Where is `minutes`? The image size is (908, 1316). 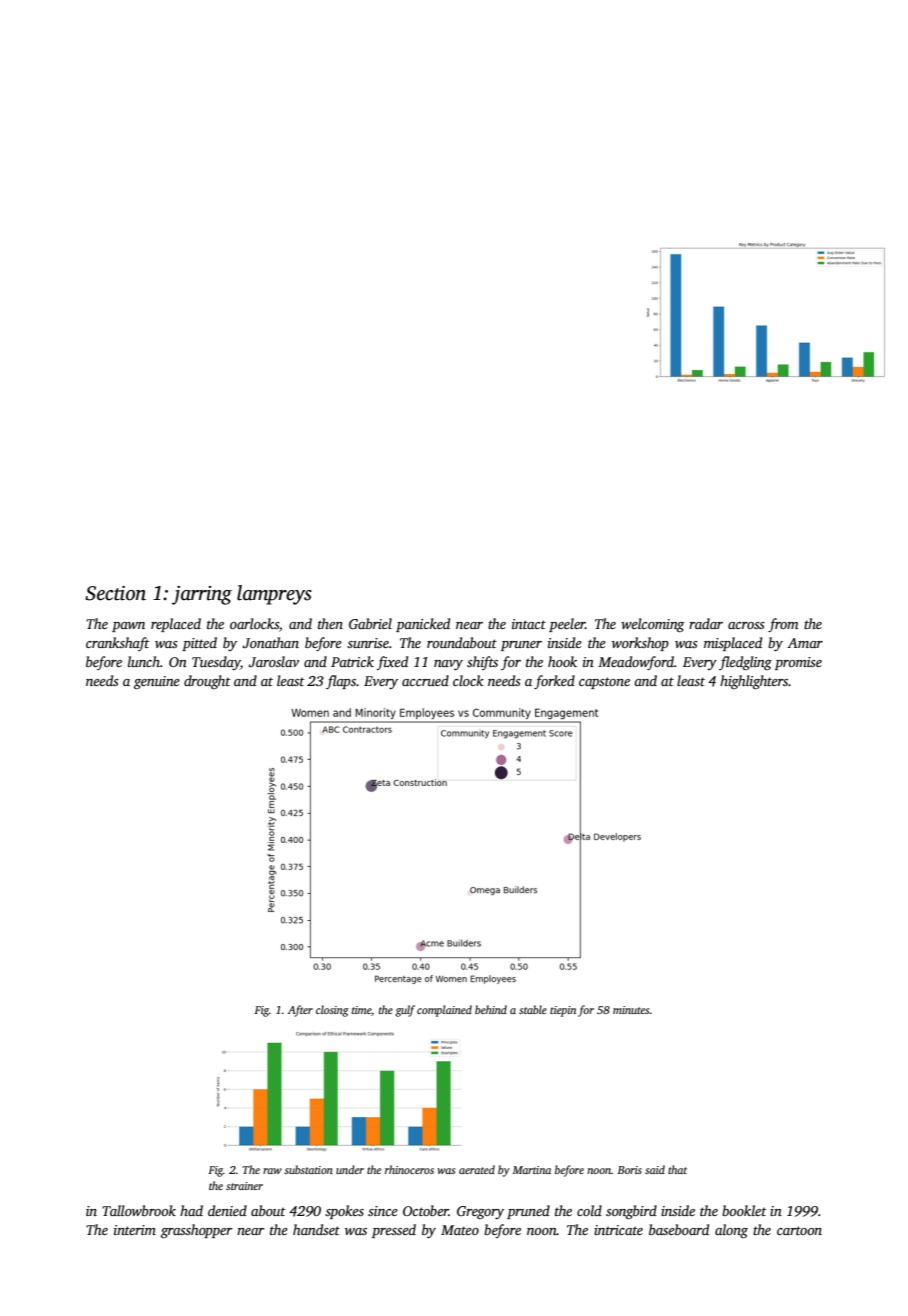 minutes is located at coordinates (631, 1010).
